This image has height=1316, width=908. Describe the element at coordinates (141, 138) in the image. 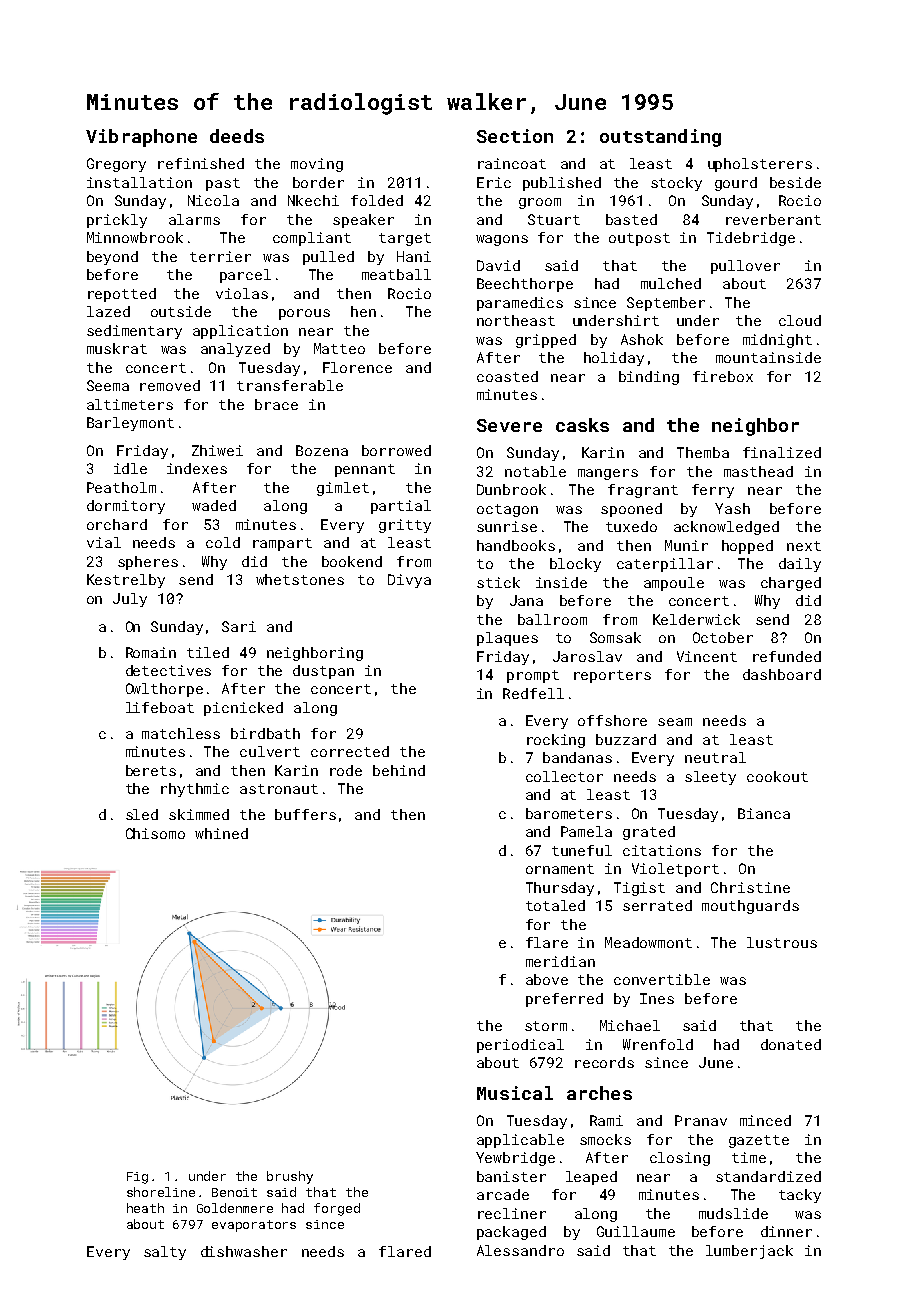

I see `Vibraphone` at that location.
